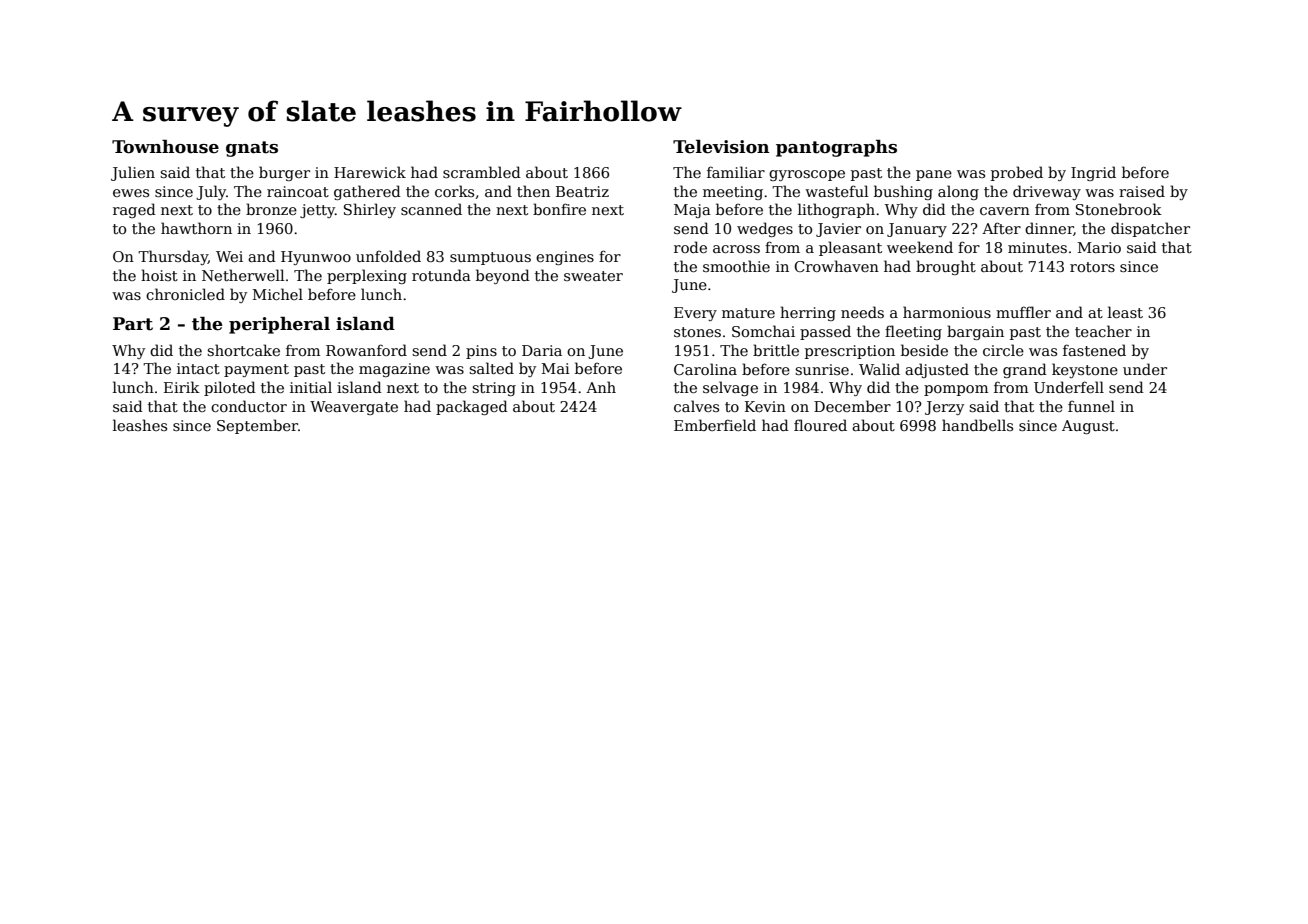  What do you see at coordinates (975, 332) in the image?
I see `bargain` at bounding box center [975, 332].
